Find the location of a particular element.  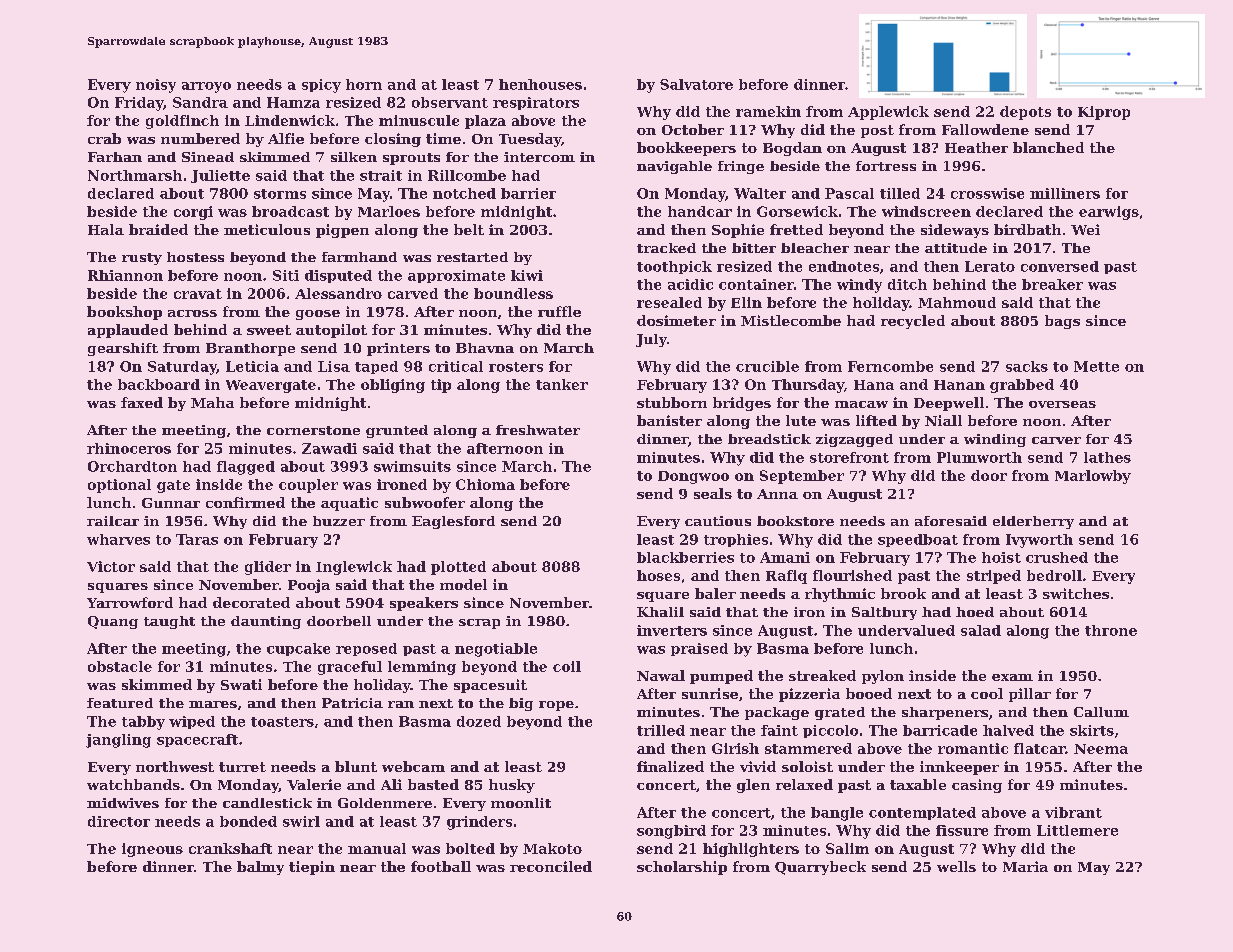

pumped is located at coordinates (721, 677).
